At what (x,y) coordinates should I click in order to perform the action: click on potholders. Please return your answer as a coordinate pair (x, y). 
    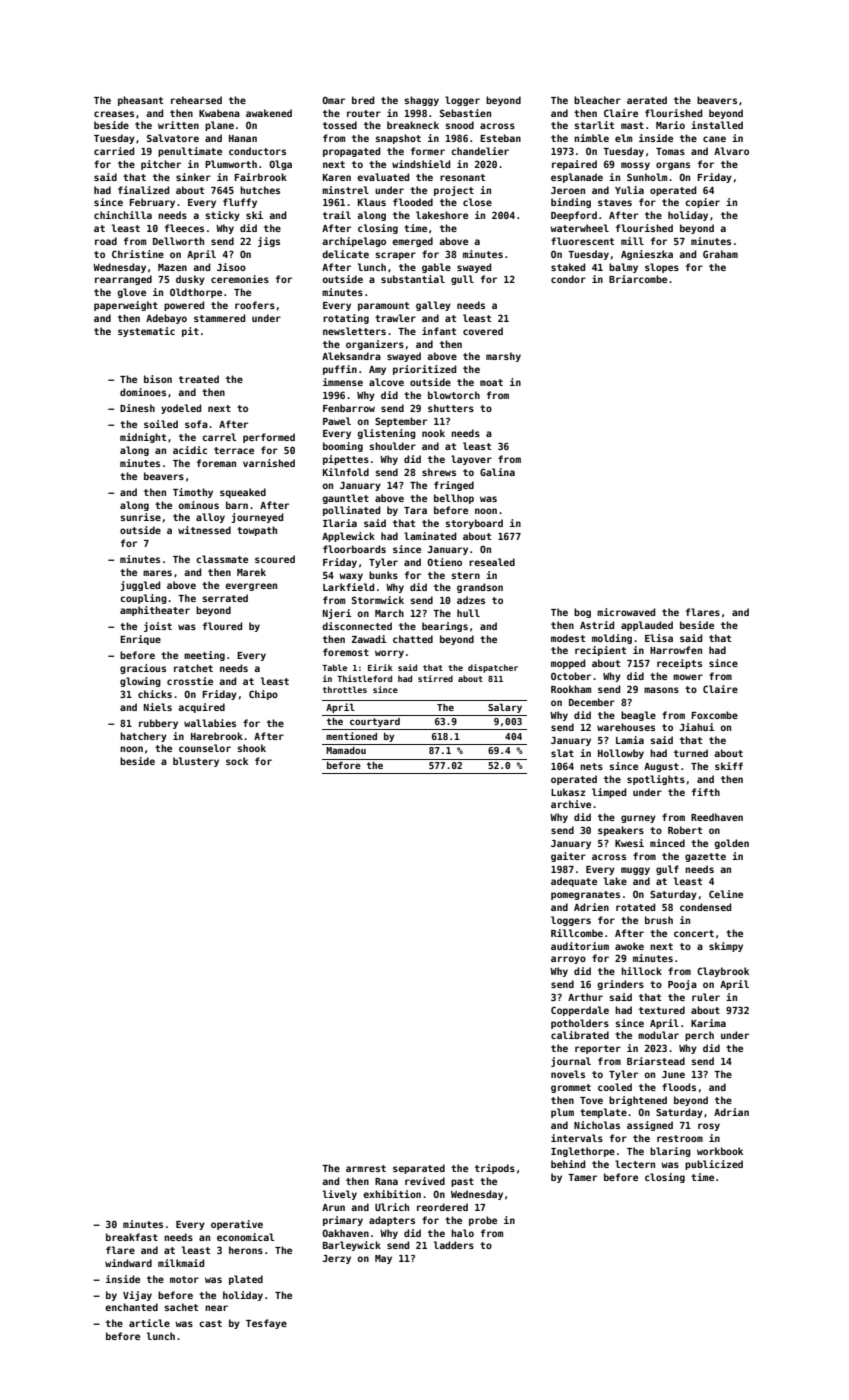
    Looking at the image, I should click on (580, 1024).
